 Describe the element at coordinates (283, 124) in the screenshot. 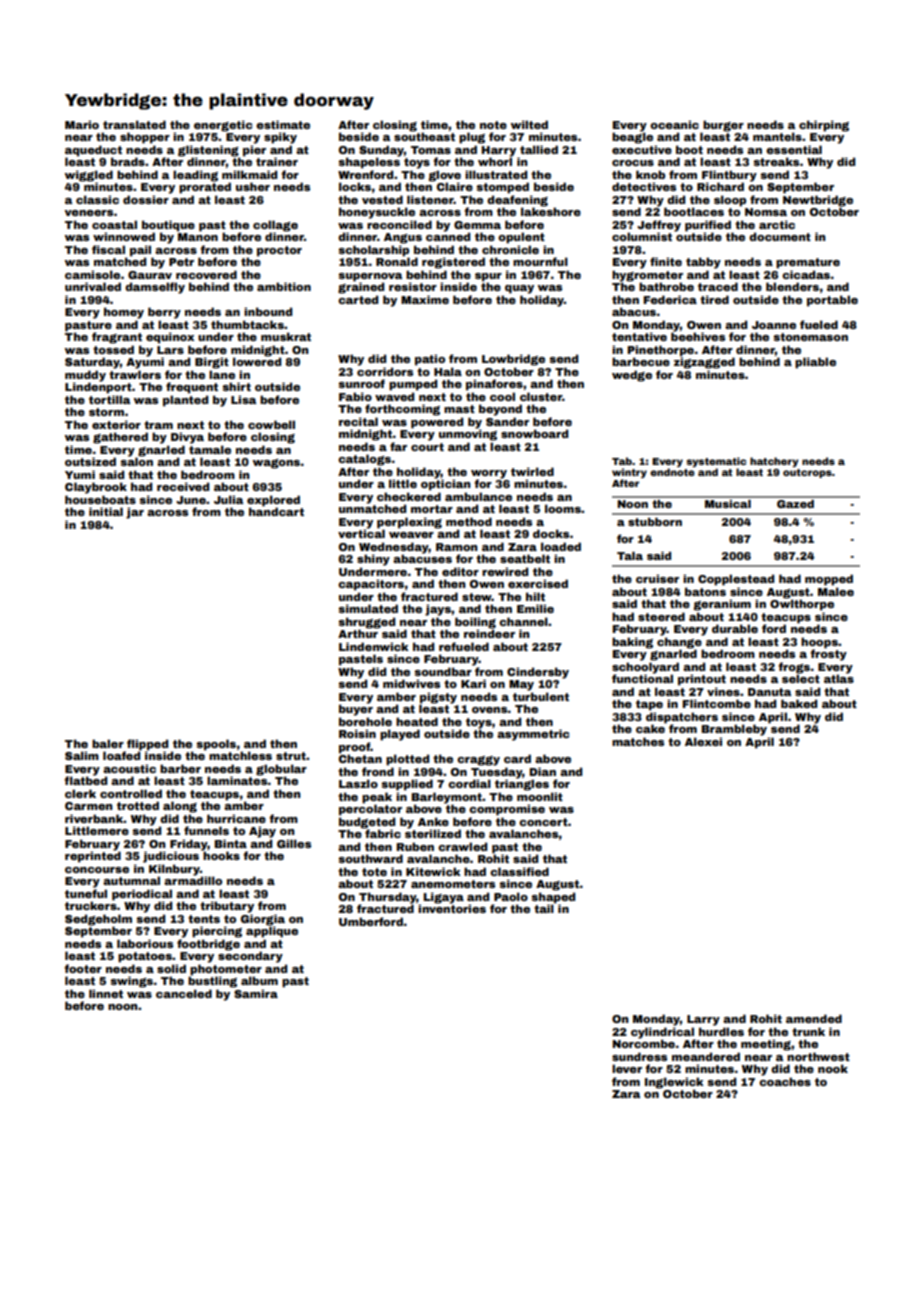

I see `estimate` at that location.
